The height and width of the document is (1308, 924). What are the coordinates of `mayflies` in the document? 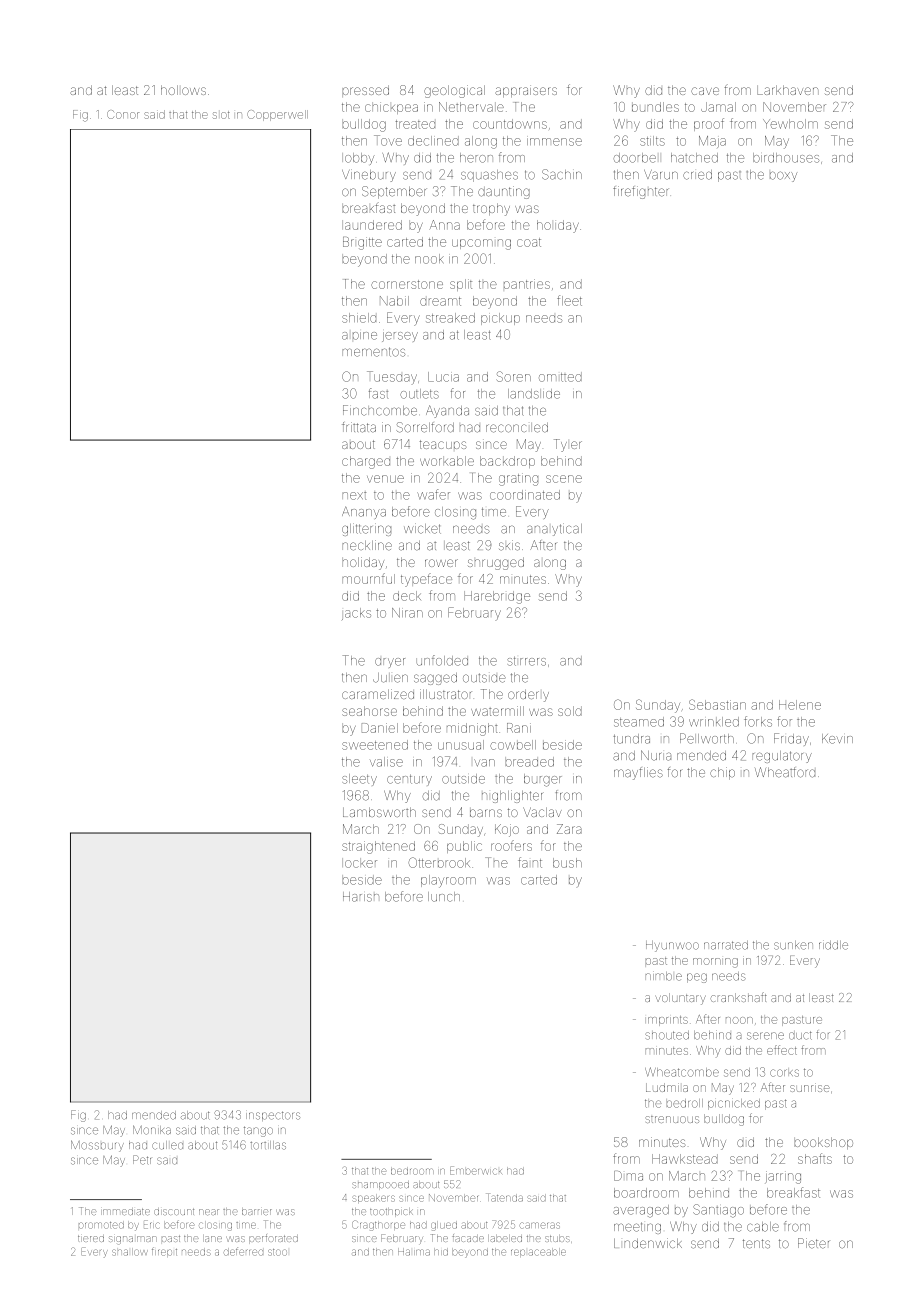 It's located at (638, 773).
